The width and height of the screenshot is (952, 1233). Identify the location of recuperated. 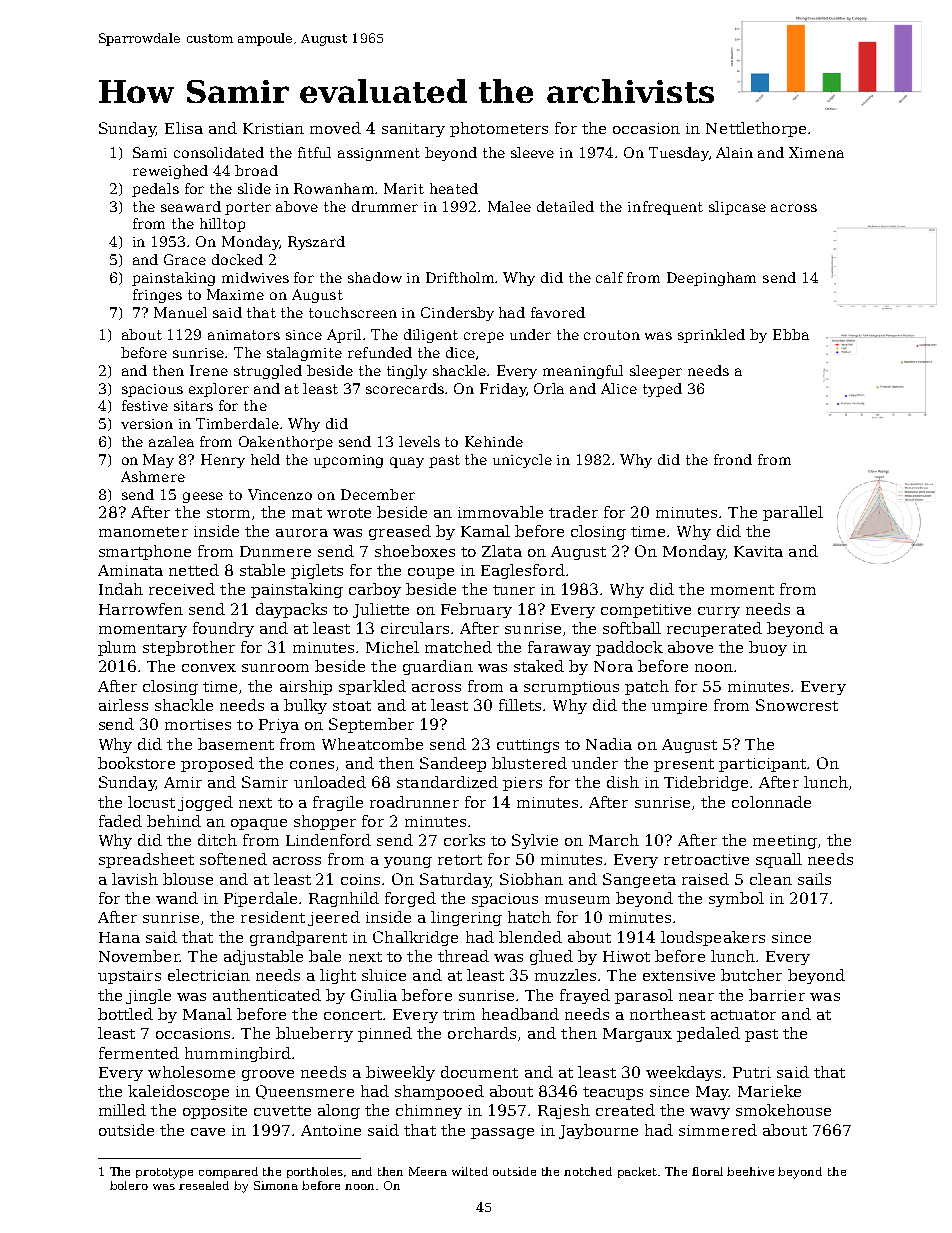
(714, 629).
